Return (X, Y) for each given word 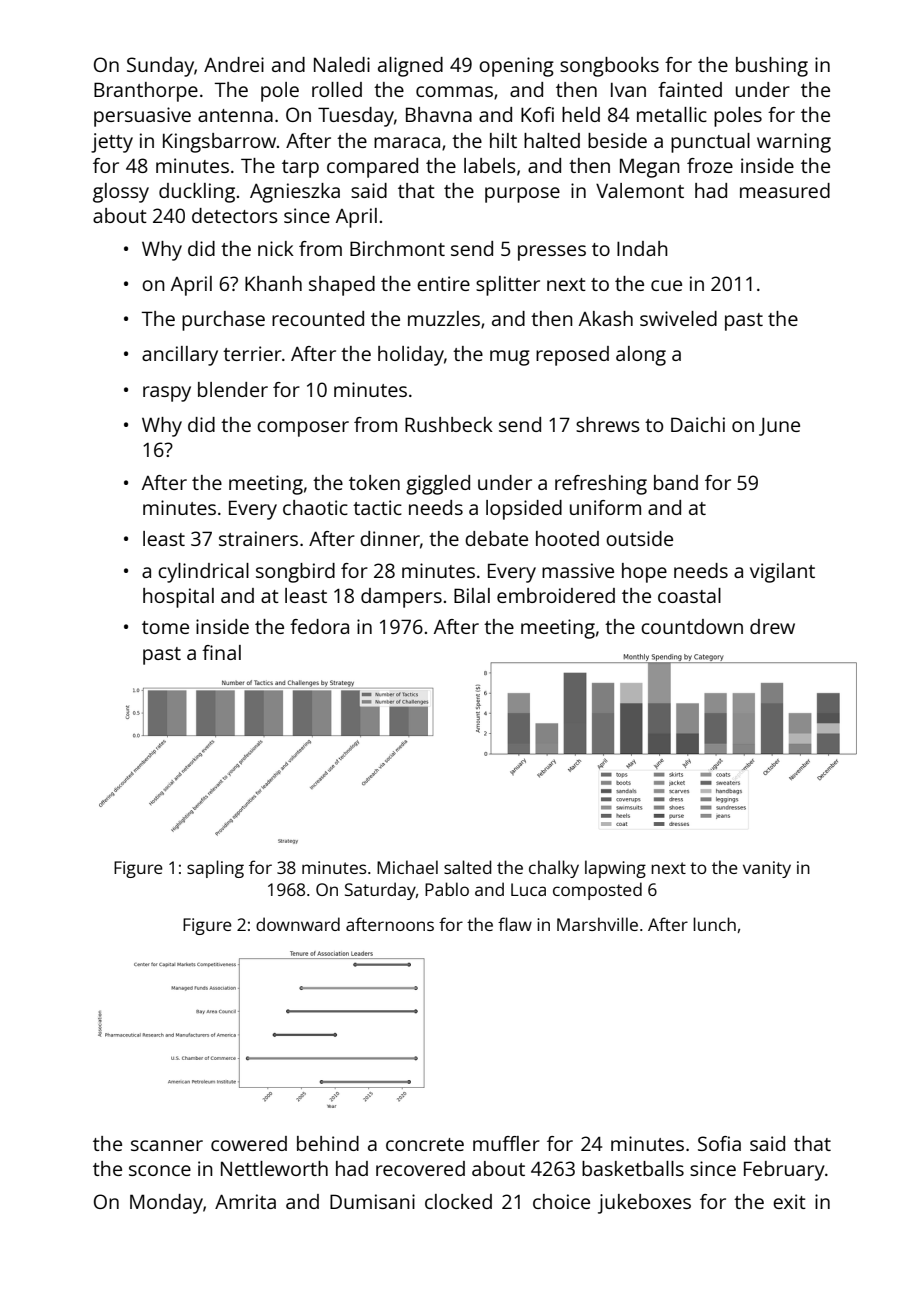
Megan (650, 168)
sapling (215, 869)
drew (772, 626)
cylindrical (203, 573)
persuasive (142, 117)
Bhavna (439, 114)
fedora (319, 626)
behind (328, 1143)
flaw (515, 924)
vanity (767, 869)
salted (467, 867)
